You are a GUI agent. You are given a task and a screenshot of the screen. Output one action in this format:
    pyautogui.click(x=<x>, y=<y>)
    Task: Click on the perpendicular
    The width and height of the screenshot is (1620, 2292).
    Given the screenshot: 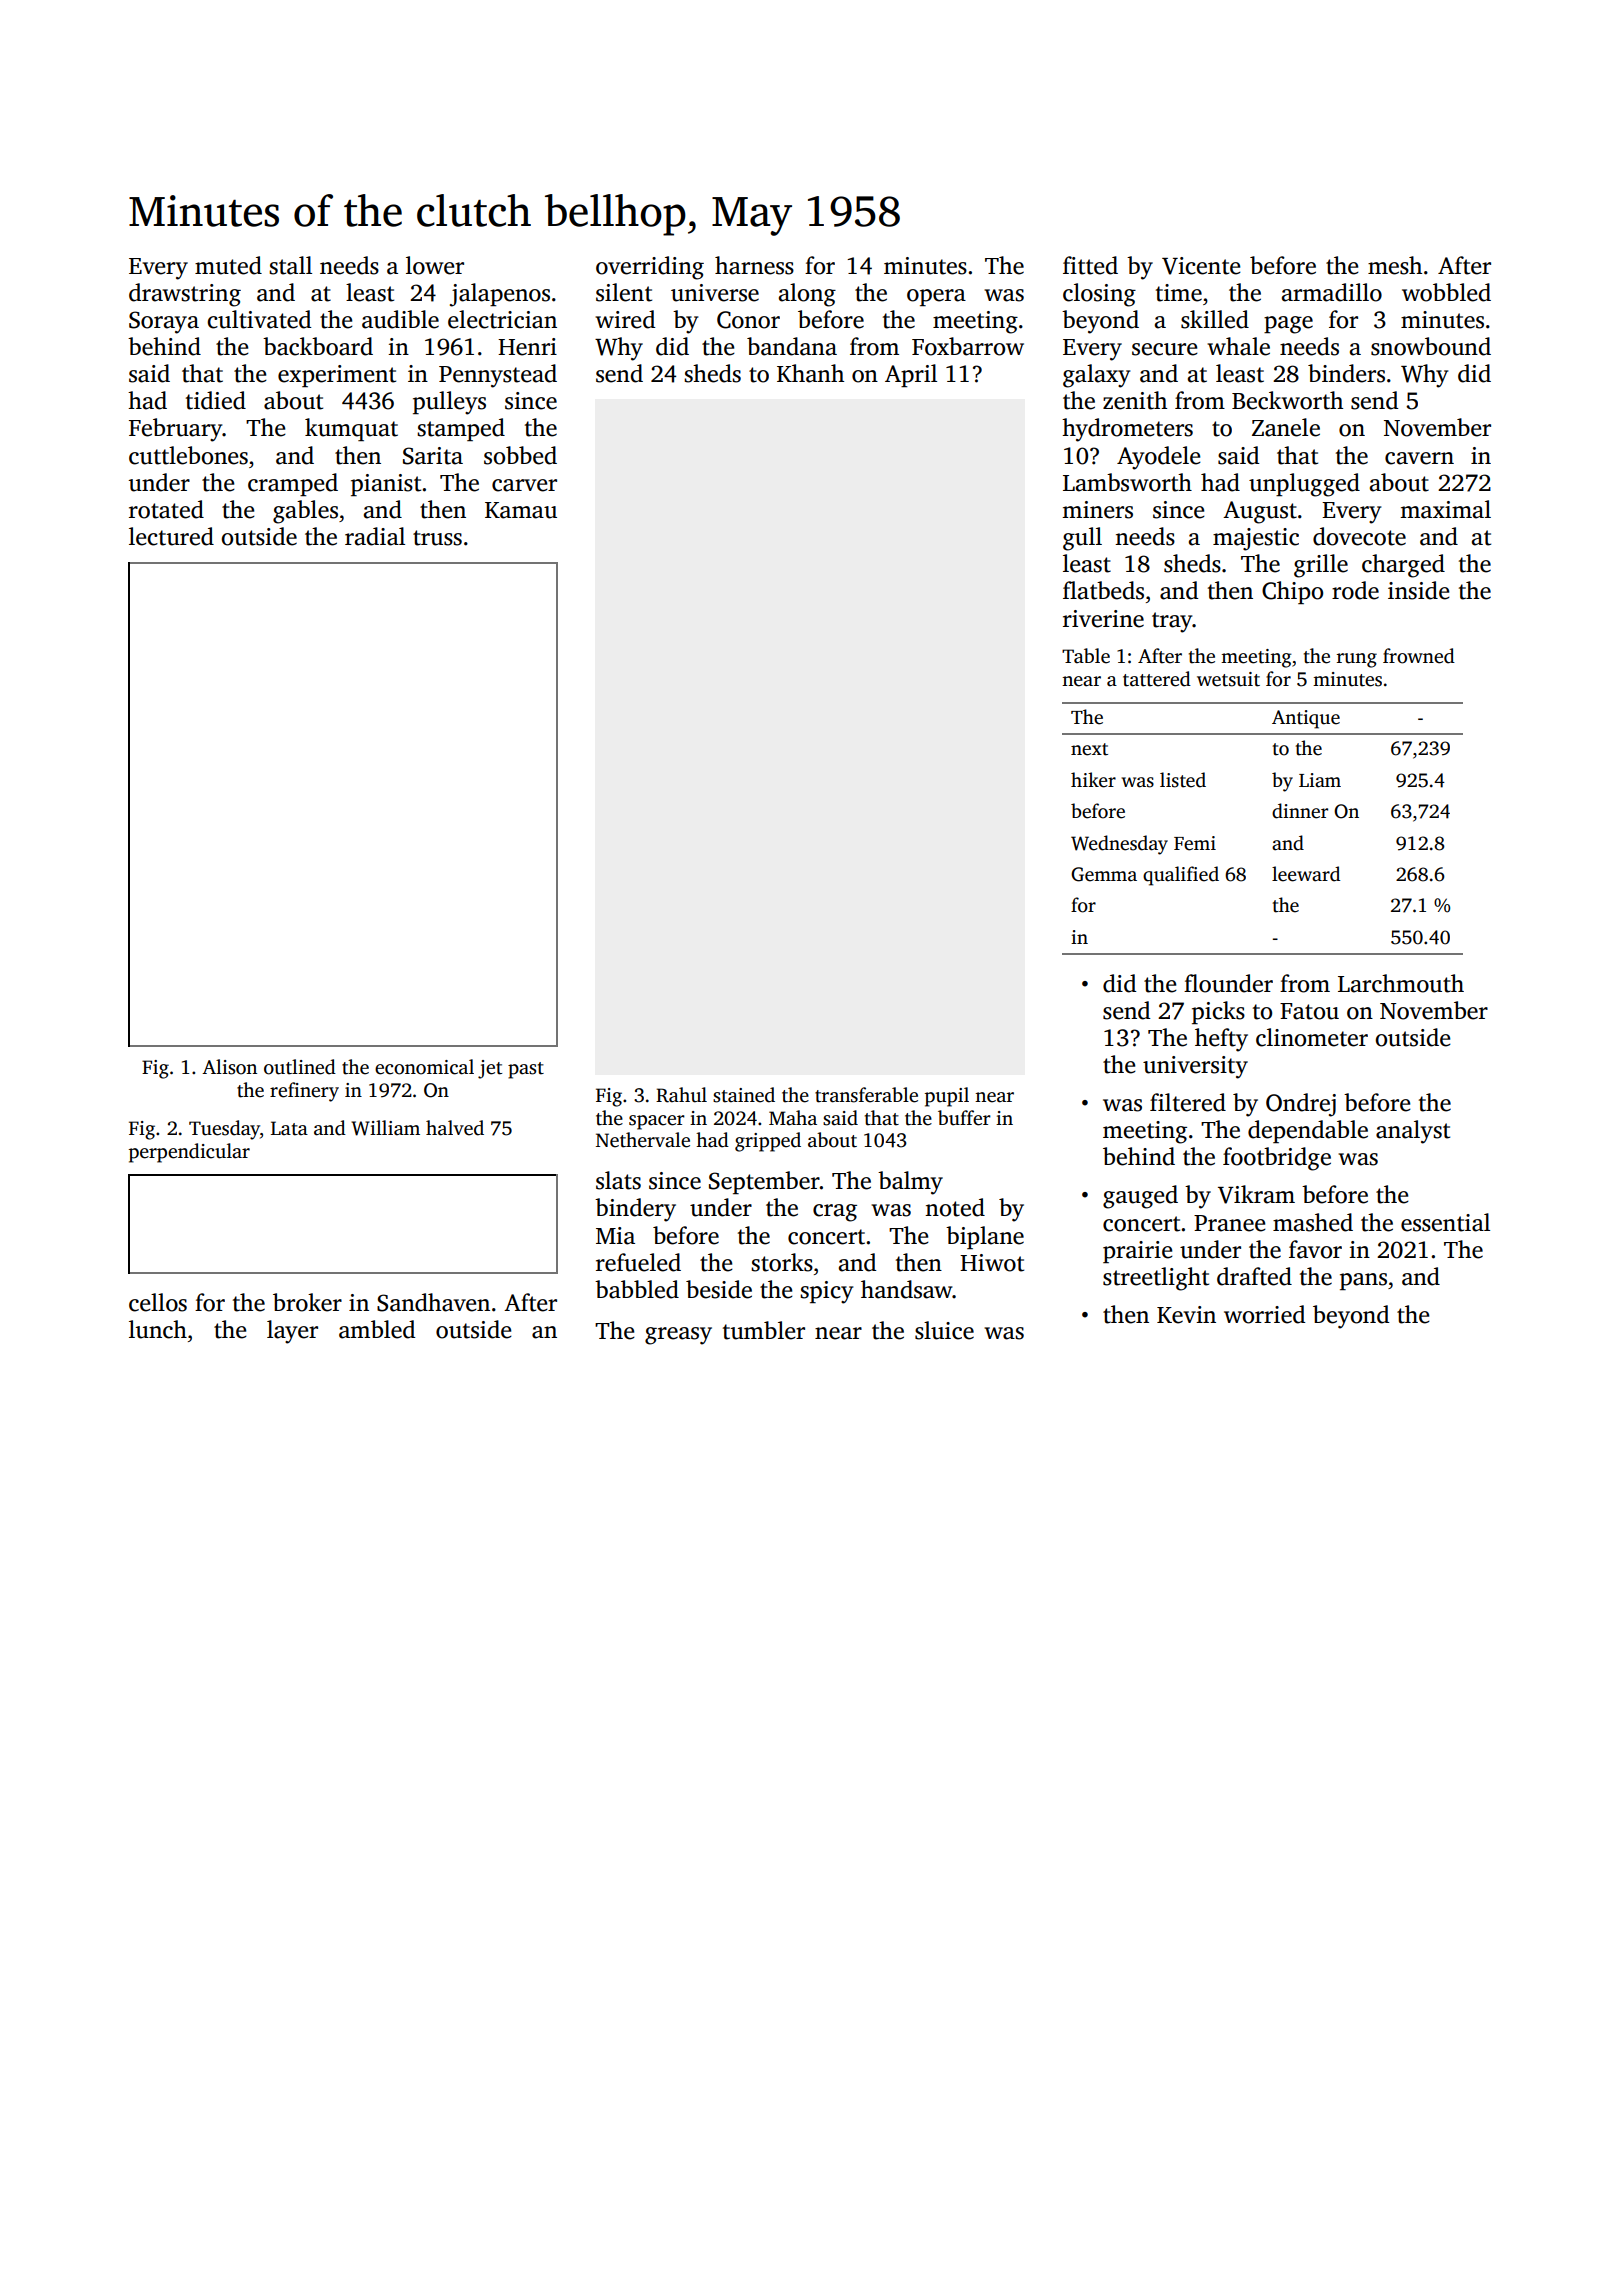 What is the action you would take?
    pyautogui.click(x=189, y=1153)
